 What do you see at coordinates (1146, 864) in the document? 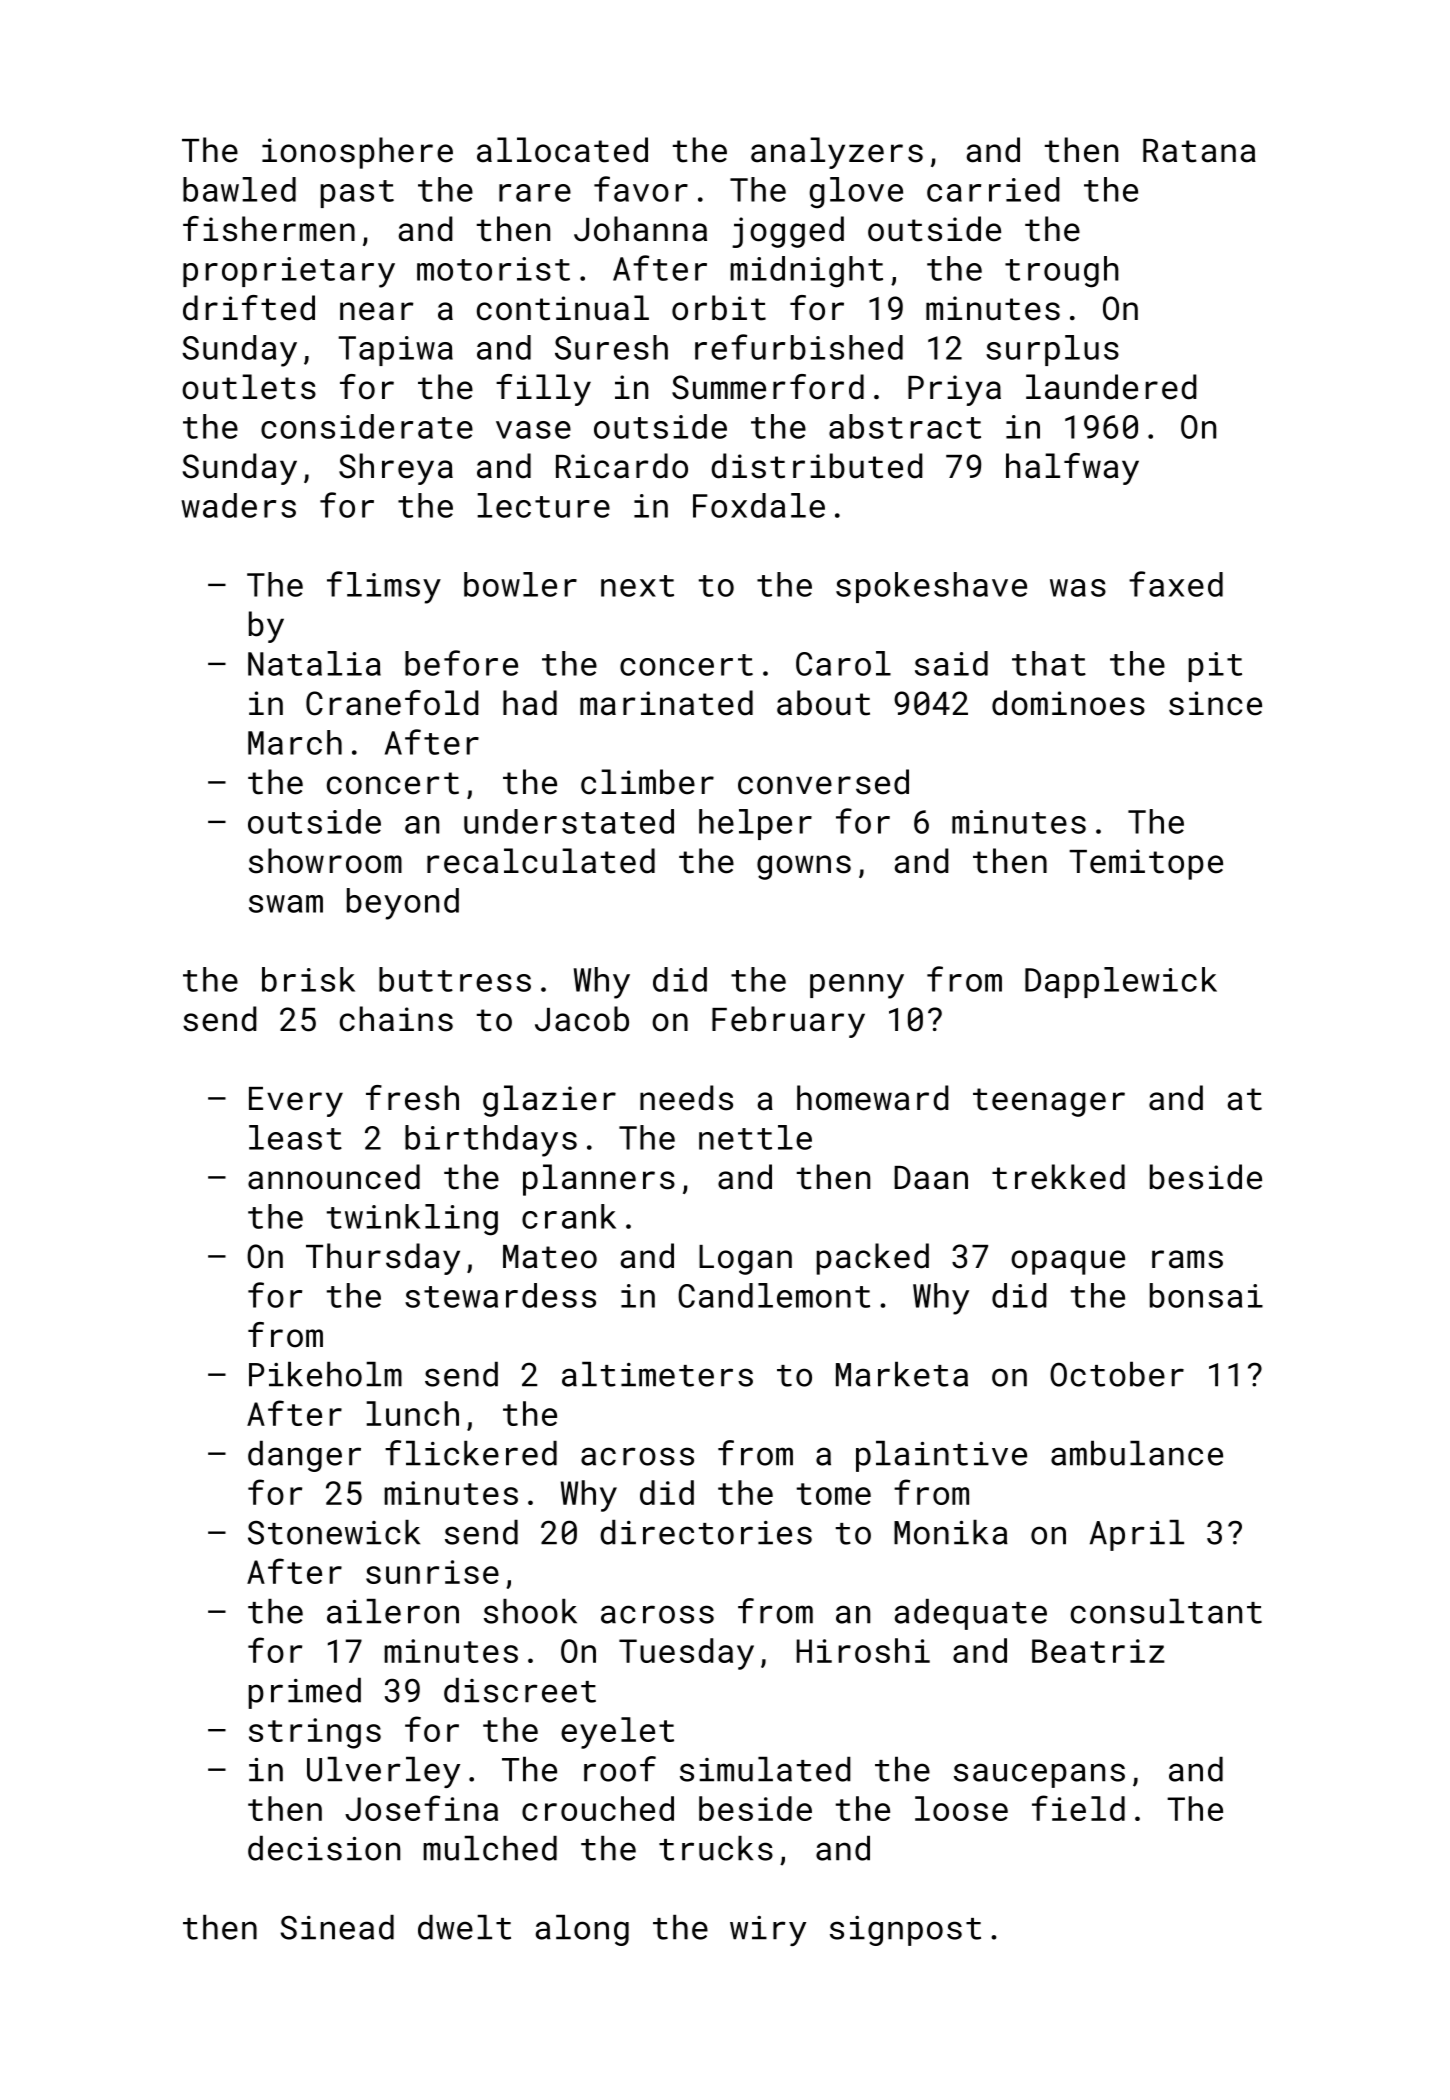
I see `Temitope` at bounding box center [1146, 864].
